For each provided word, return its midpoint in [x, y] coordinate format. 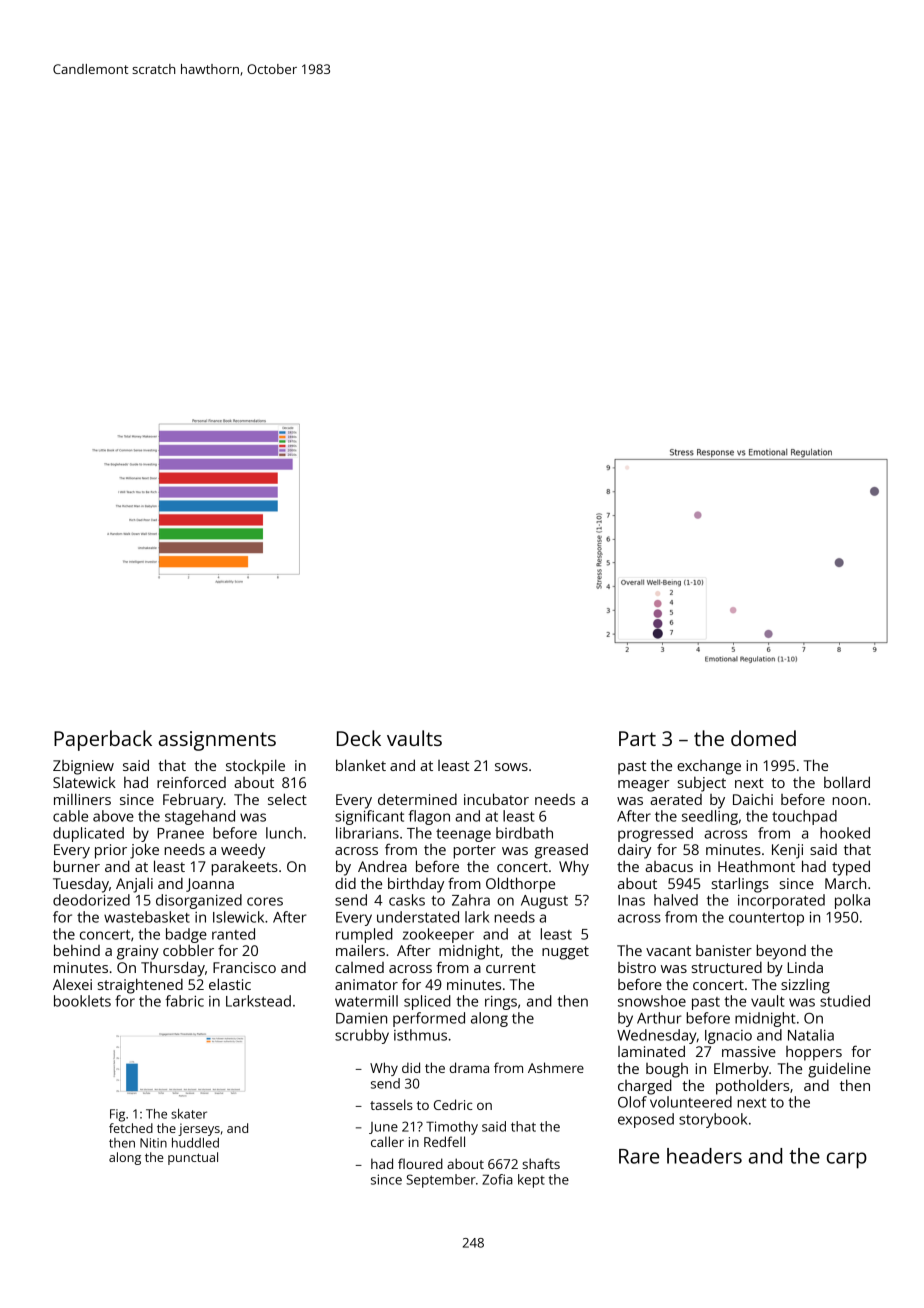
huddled [195, 1143]
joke [144, 851]
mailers [360, 950]
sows [511, 767]
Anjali [134, 885]
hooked [845, 833]
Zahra [471, 900]
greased [561, 851]
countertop [766, 919]
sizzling [805, 986]
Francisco [244, 967]
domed [763, 738]
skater [189, 1114]
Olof [632, 1102]
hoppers [814, 1053]
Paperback [103, 740]
